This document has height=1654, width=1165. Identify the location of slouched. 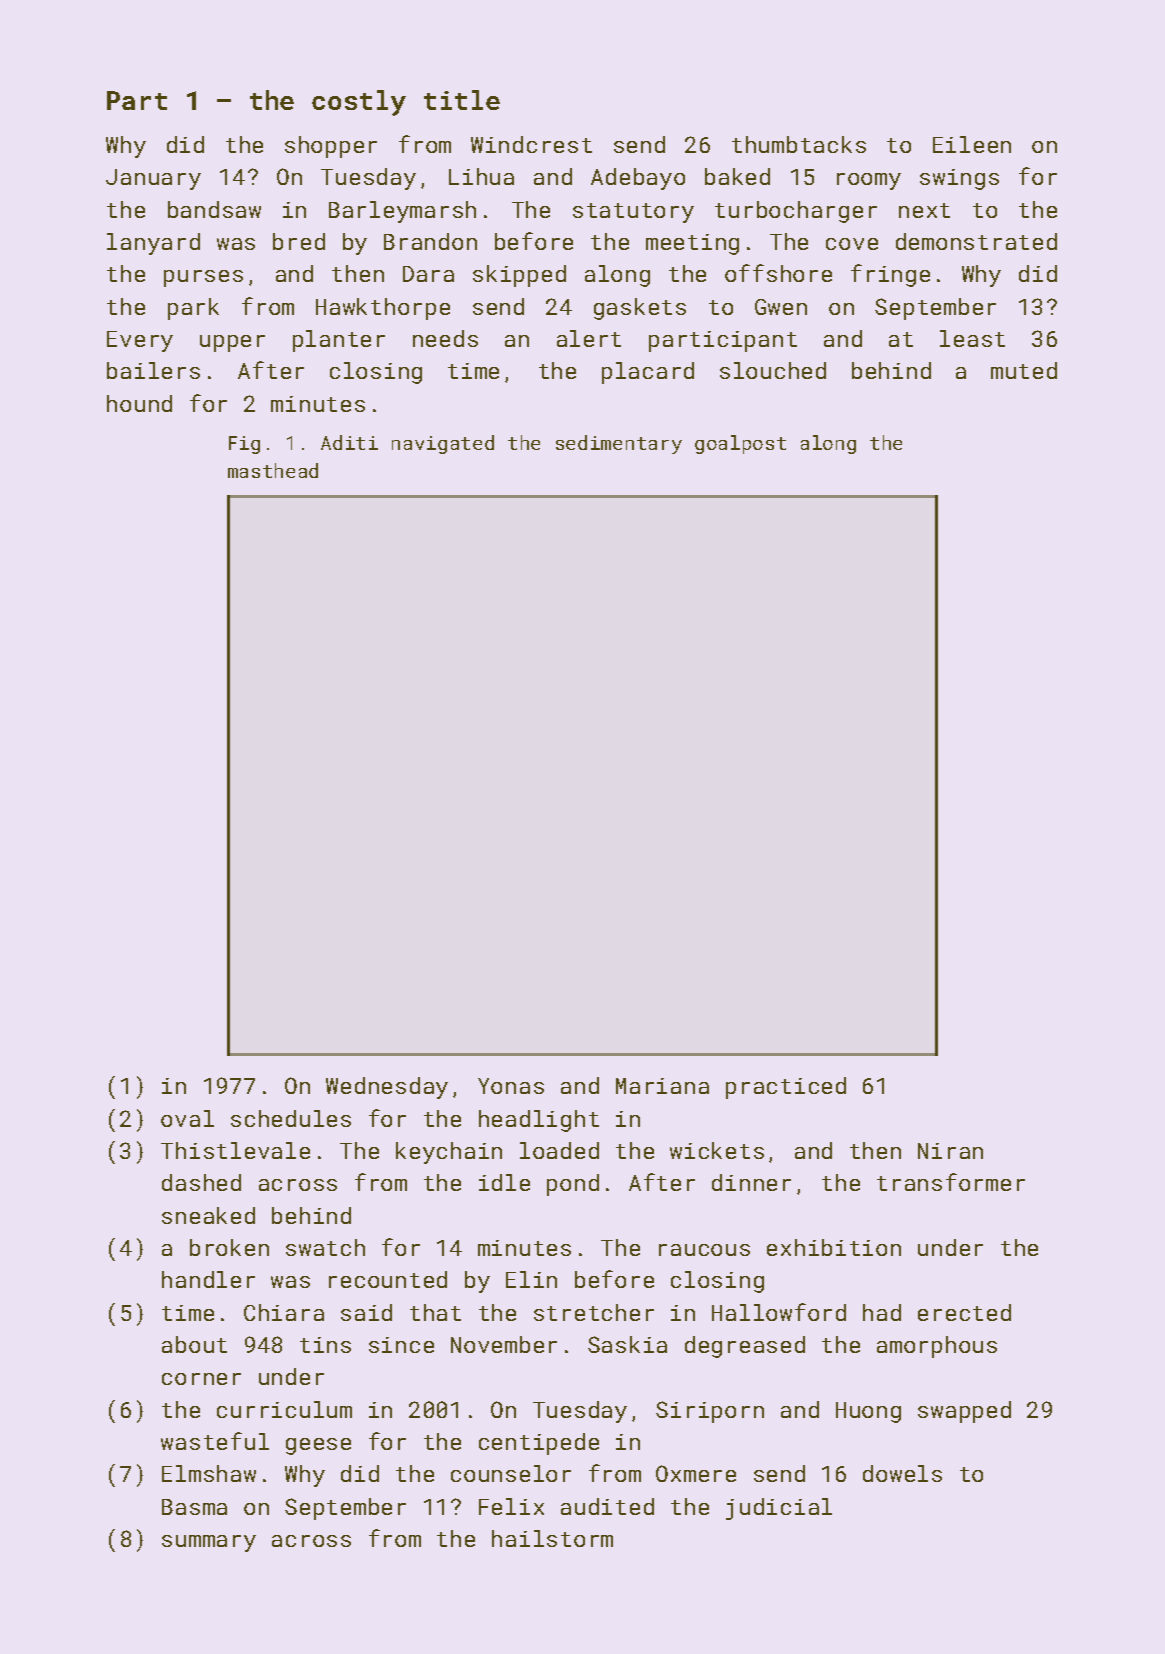
(773, 370).
